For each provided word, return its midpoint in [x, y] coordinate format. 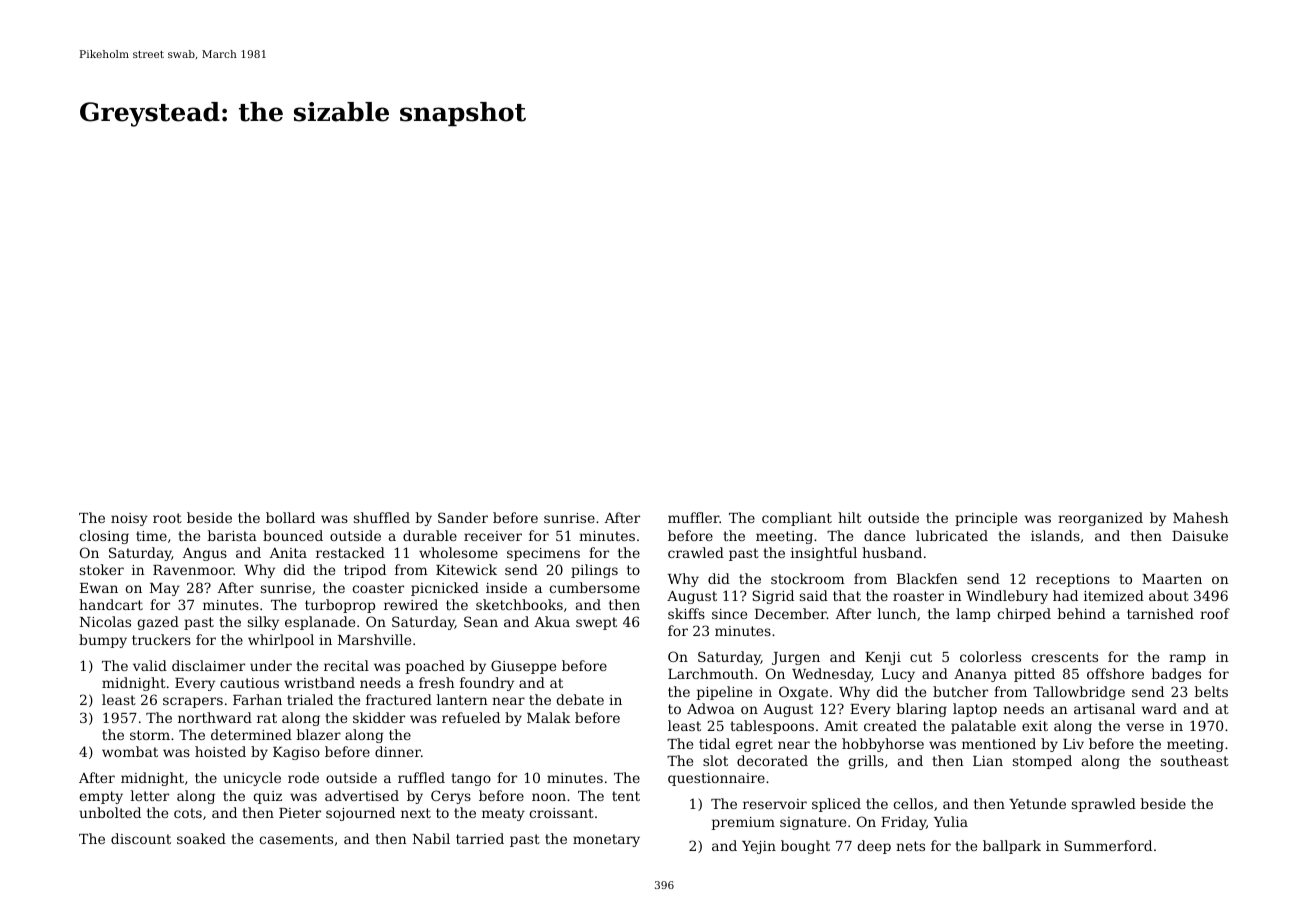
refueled [471, 717]
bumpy [103, 641]
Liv [1073, 744]
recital [346, 665]
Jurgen [796, 658]
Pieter [300, 813]
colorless [990, 656]
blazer [319, 734]
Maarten [1172, 579]
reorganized [1100, 519]
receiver [493, 536]
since [729, 614]
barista [232, 535]
